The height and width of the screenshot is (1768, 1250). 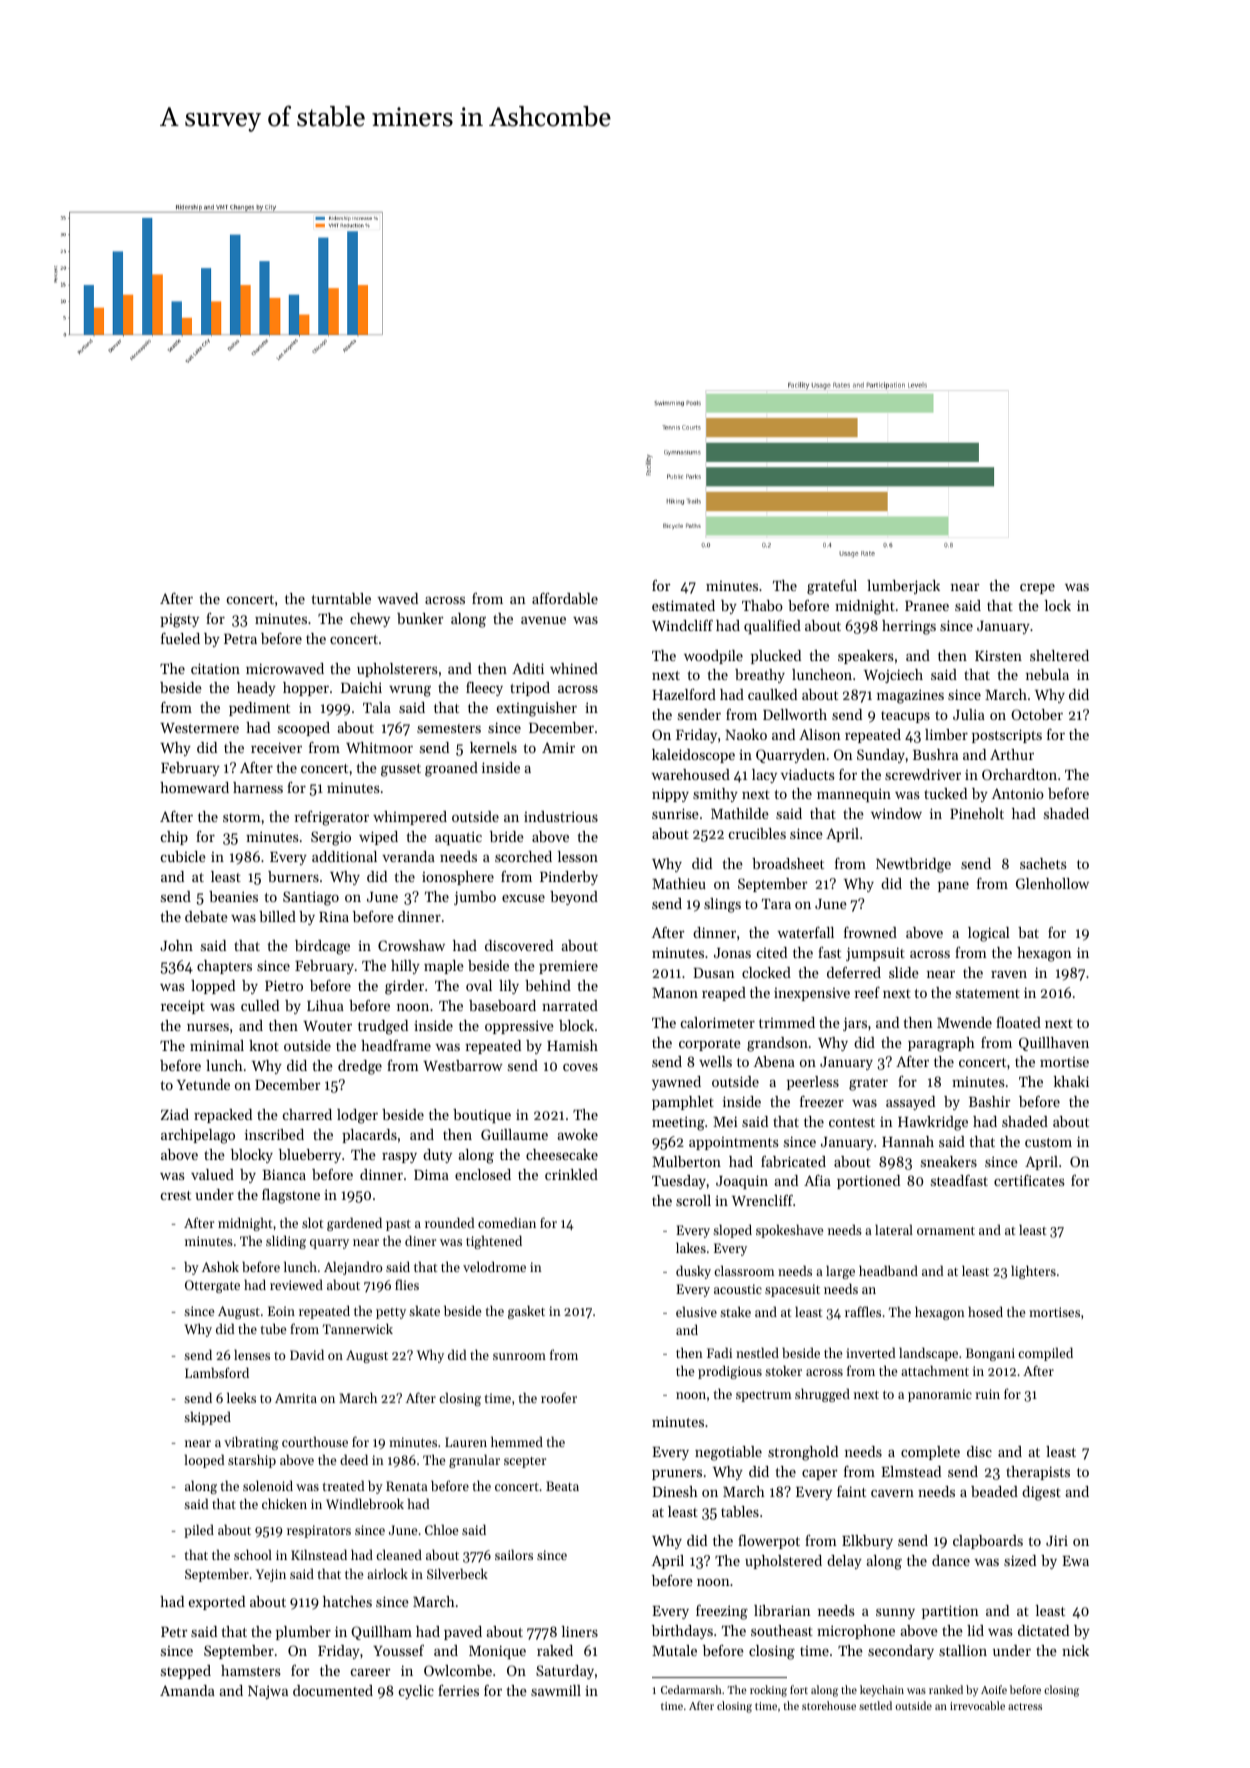 I want to click on upholstered, so click(x=783, y=1562).
